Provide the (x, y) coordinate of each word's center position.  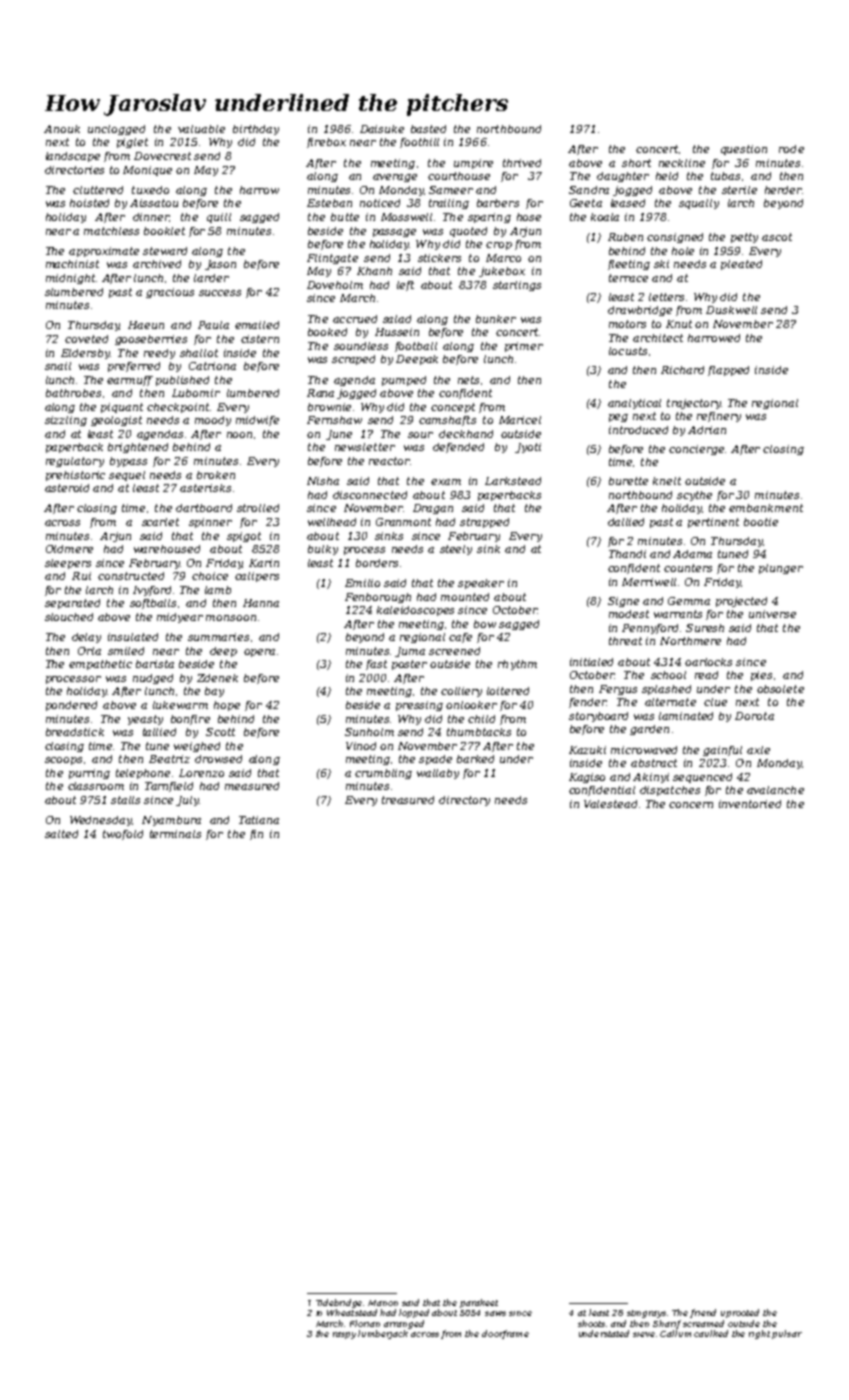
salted (61, 834)
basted (428, 129)
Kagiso (587, 778)
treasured (408, 800)
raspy (344, 1335)
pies (761, 676)
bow (485, 624)
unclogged (116, 130)
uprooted (740, 1313)
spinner (210, 523)
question (744, 150)
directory (464, 801)
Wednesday (101, 821)
